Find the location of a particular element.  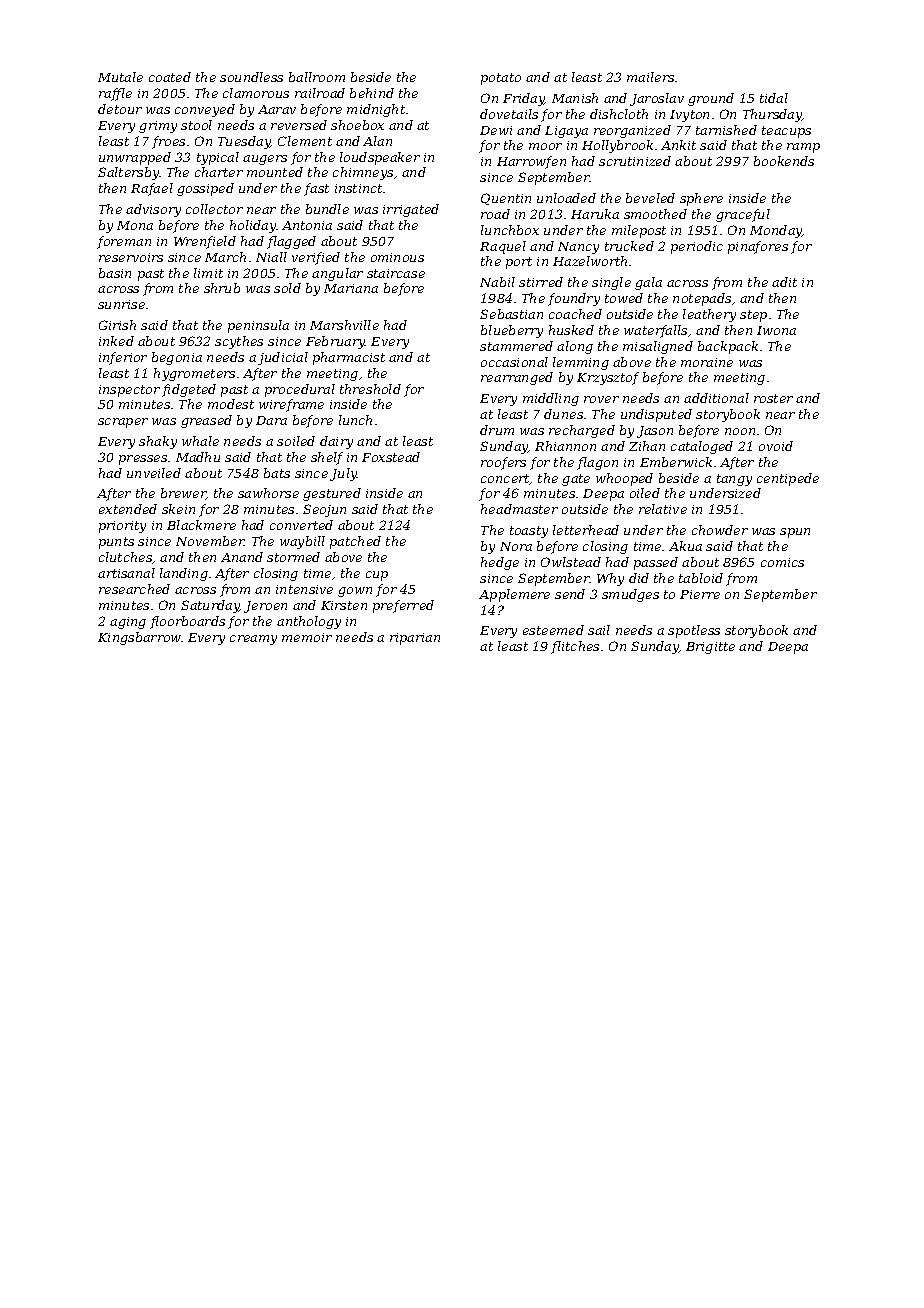

passed is located at coordinates (656, 563).
